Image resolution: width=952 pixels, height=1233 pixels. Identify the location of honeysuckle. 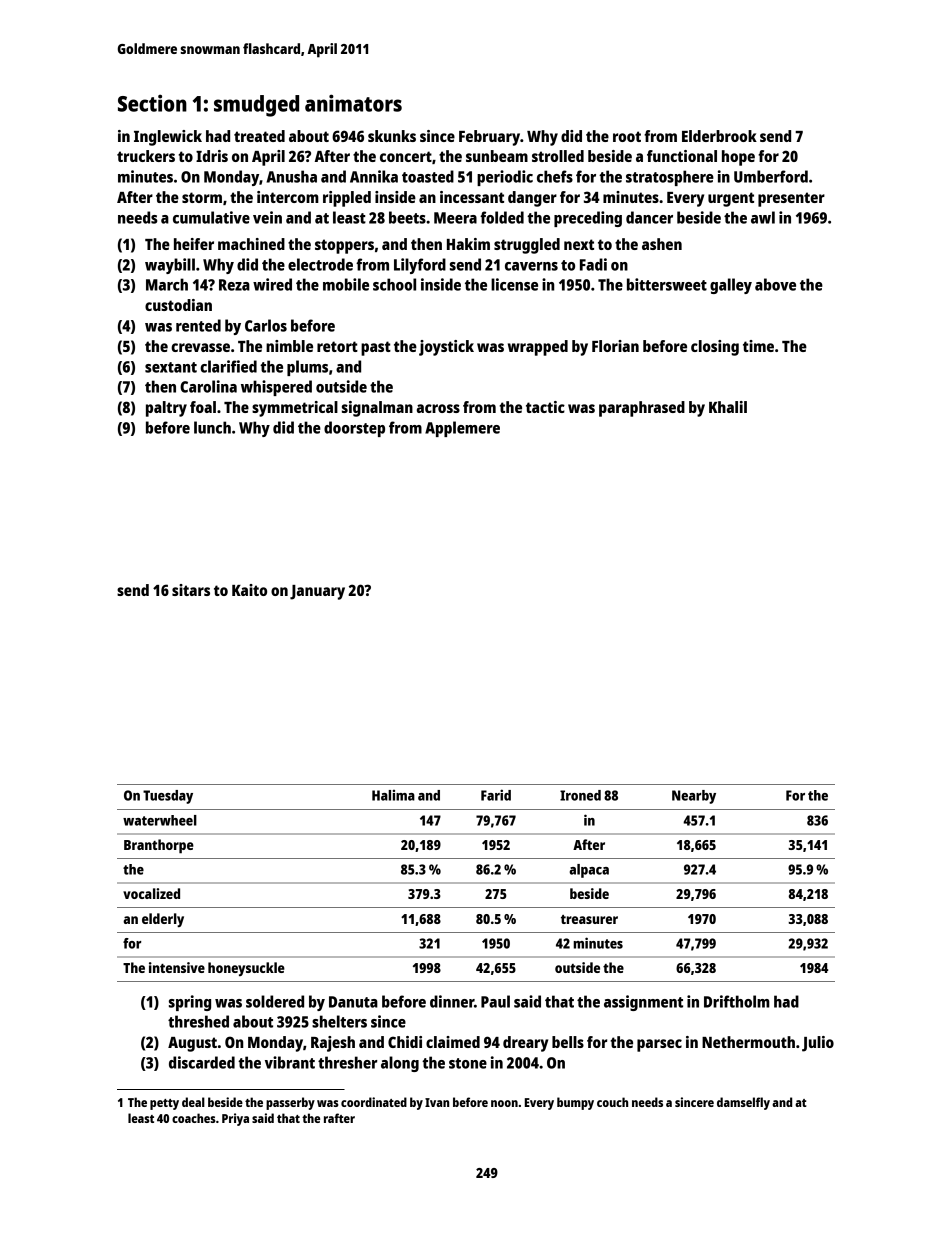
(246, 969).
